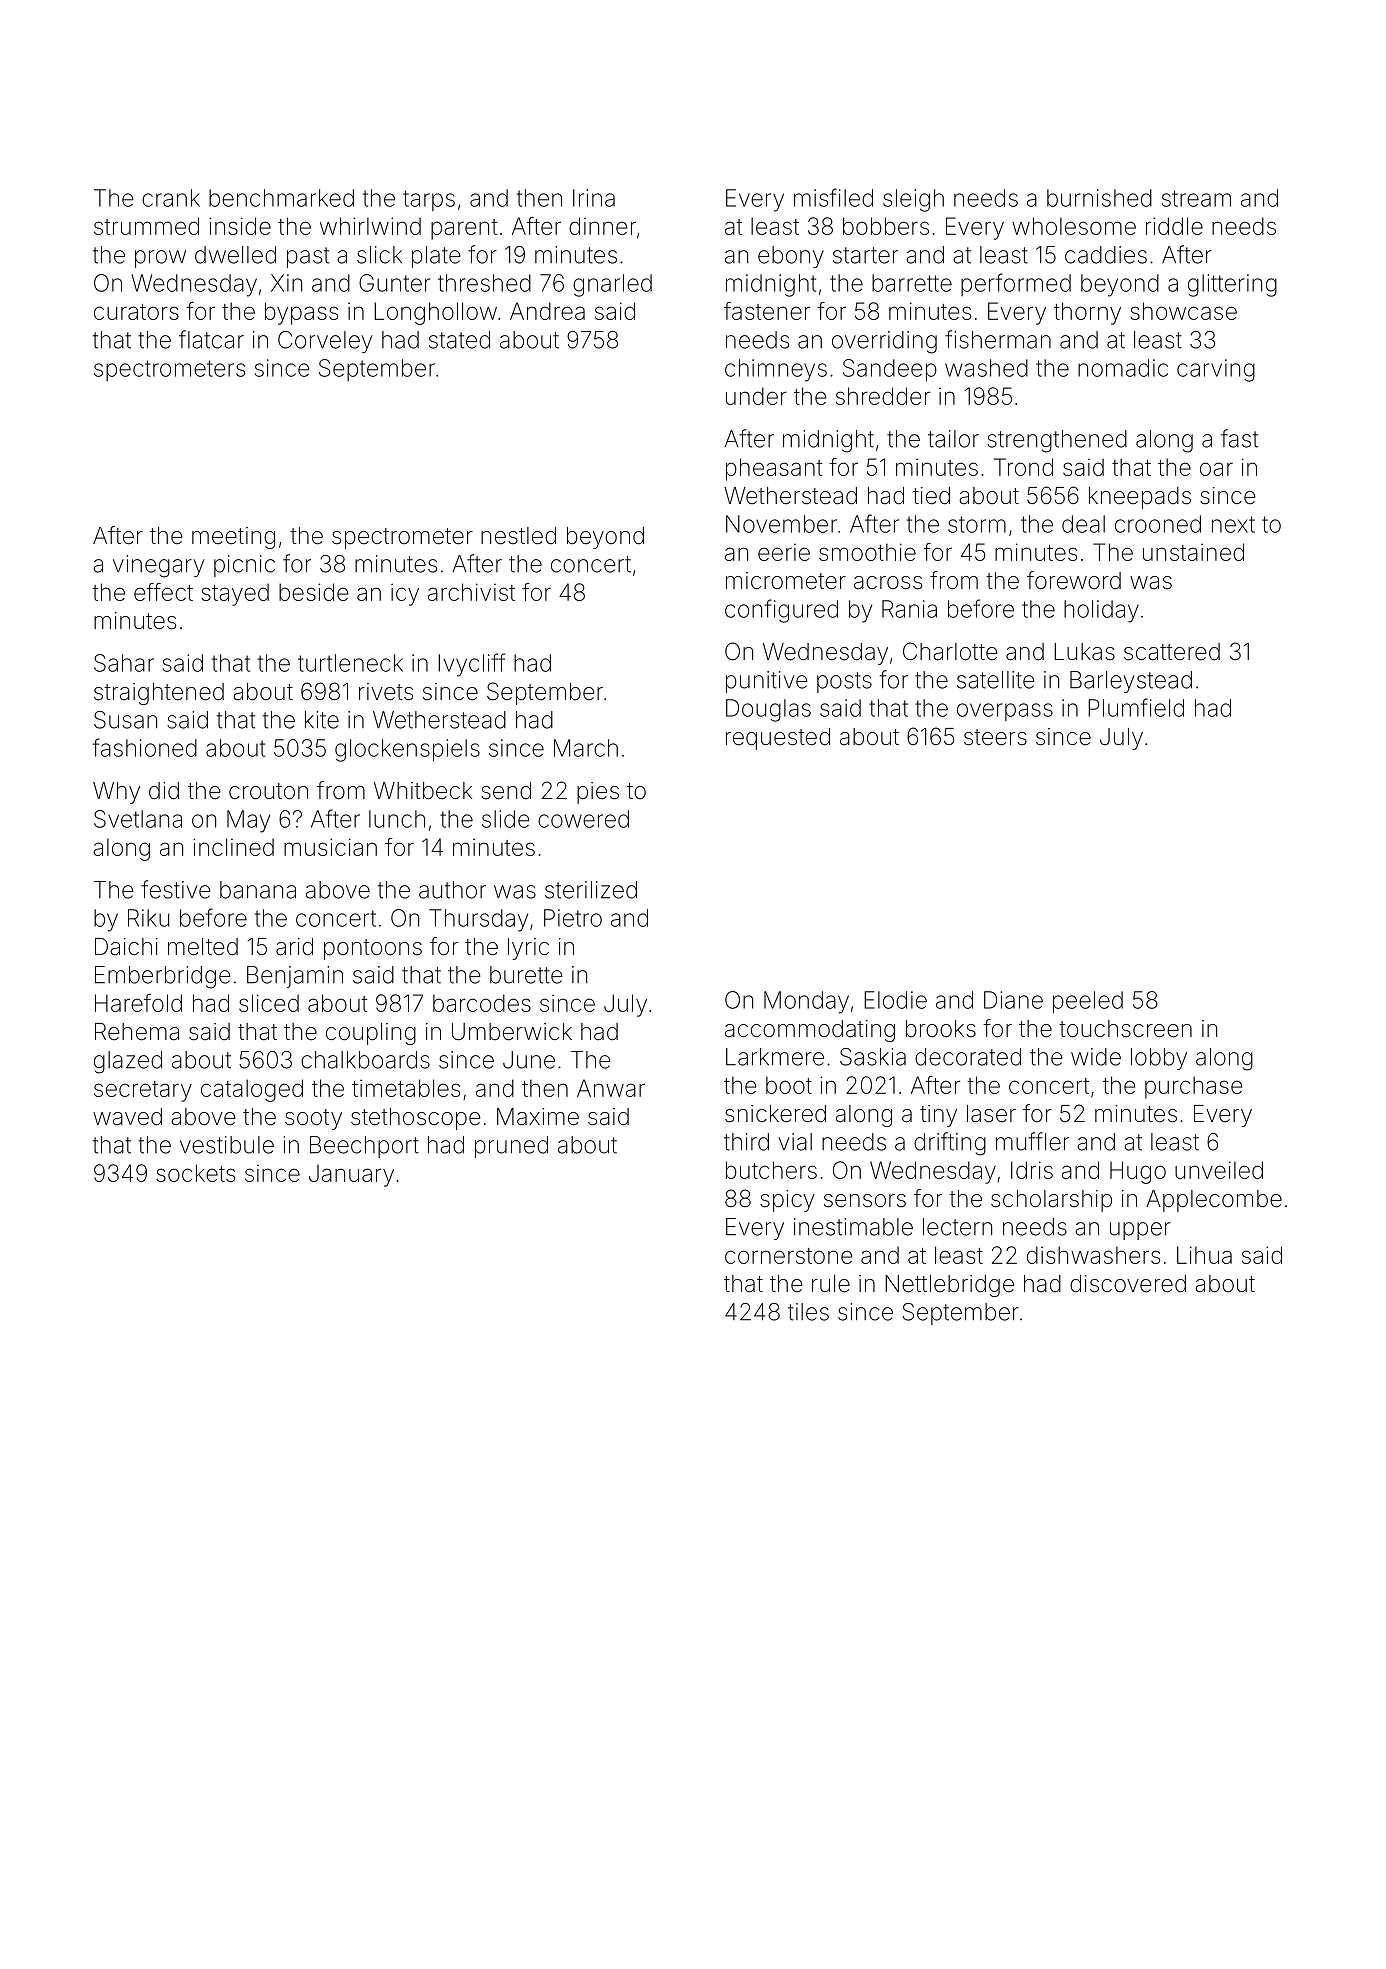 The width and height of the page is (1386, 1969). Describe the element at coordinates (895, 1000) in the page. I see `Elodie` at that location.
